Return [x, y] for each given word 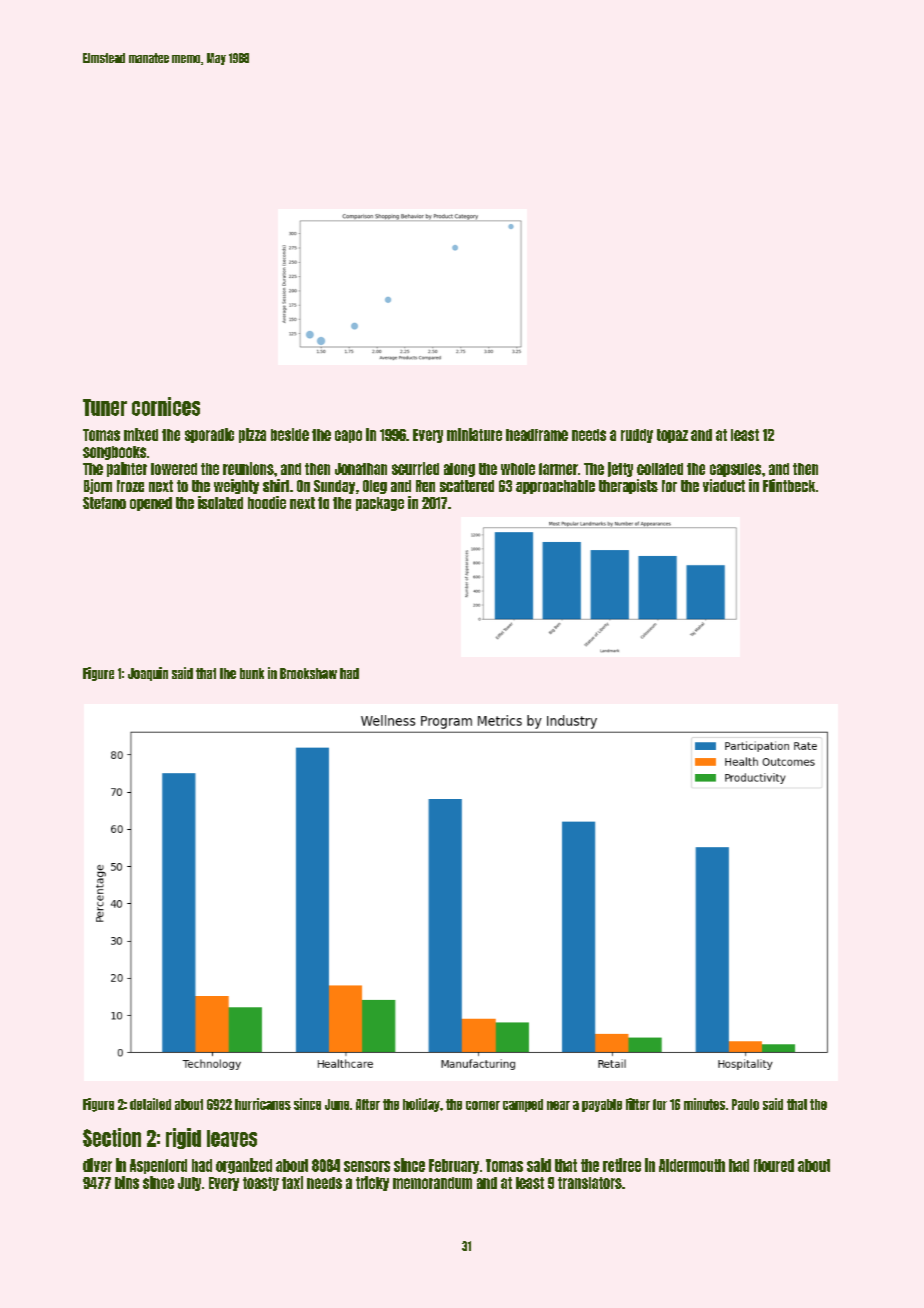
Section [112, 1137]
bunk [252, 673]
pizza [252, 435]
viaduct [724, 485]
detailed [150, 1104]
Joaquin [148, 674]
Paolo [745, 1104]
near [558, 1105]
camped [523, 1105]
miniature [474, 434]
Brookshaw [308, 673]
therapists [628, 486]
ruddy [637, 436]
